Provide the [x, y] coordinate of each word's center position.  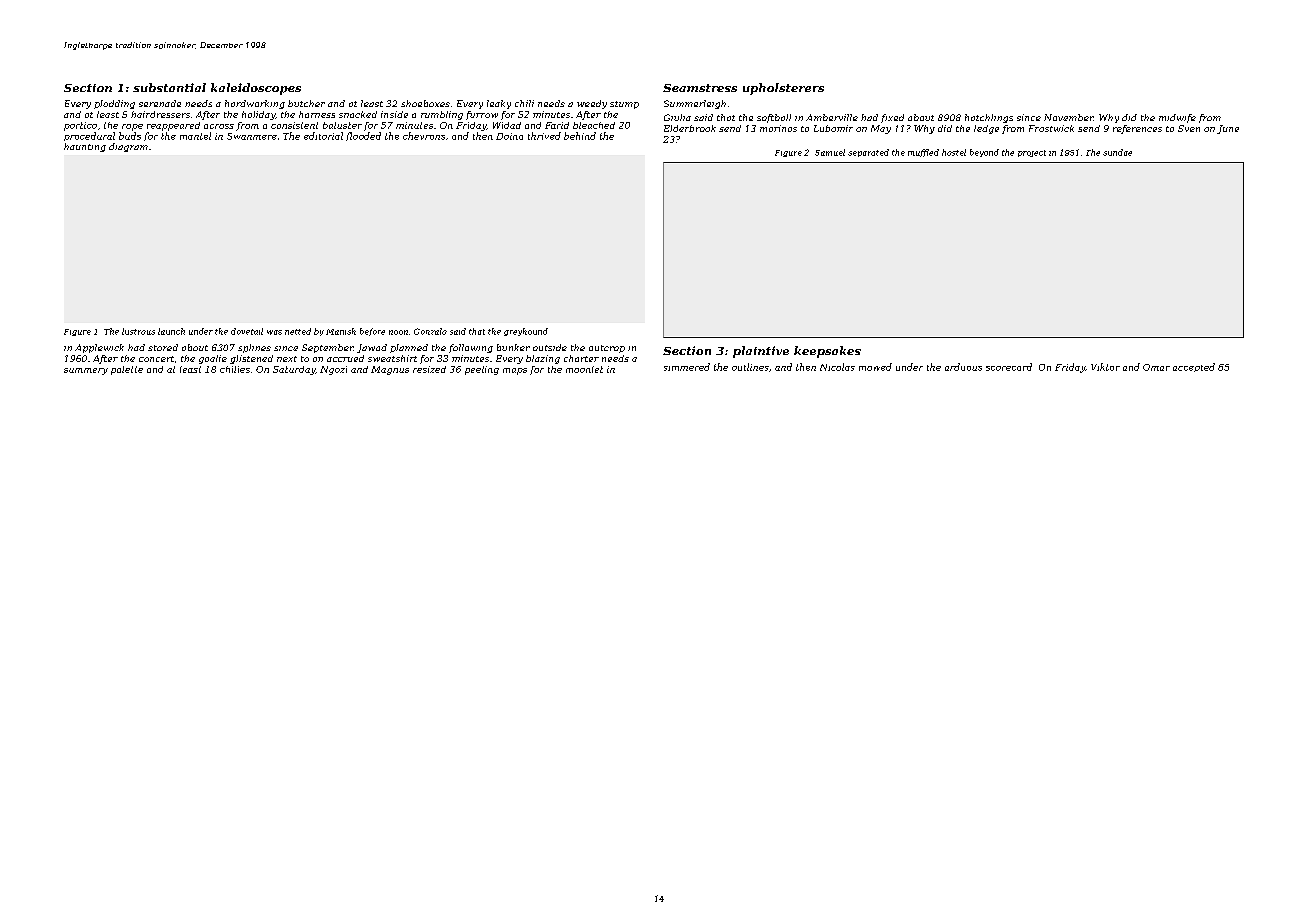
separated [868, 153]
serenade [160, 103]
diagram [128, 147]
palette [127, 370]
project [1032, 153]
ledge [986, 129]
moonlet [584, 369]
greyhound [526, 332]
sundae [1117, 152]
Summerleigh [695, 104]
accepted [1194, 367]
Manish [341, 331]
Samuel [830, 152]
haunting [85, 147]
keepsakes [827, 352]
